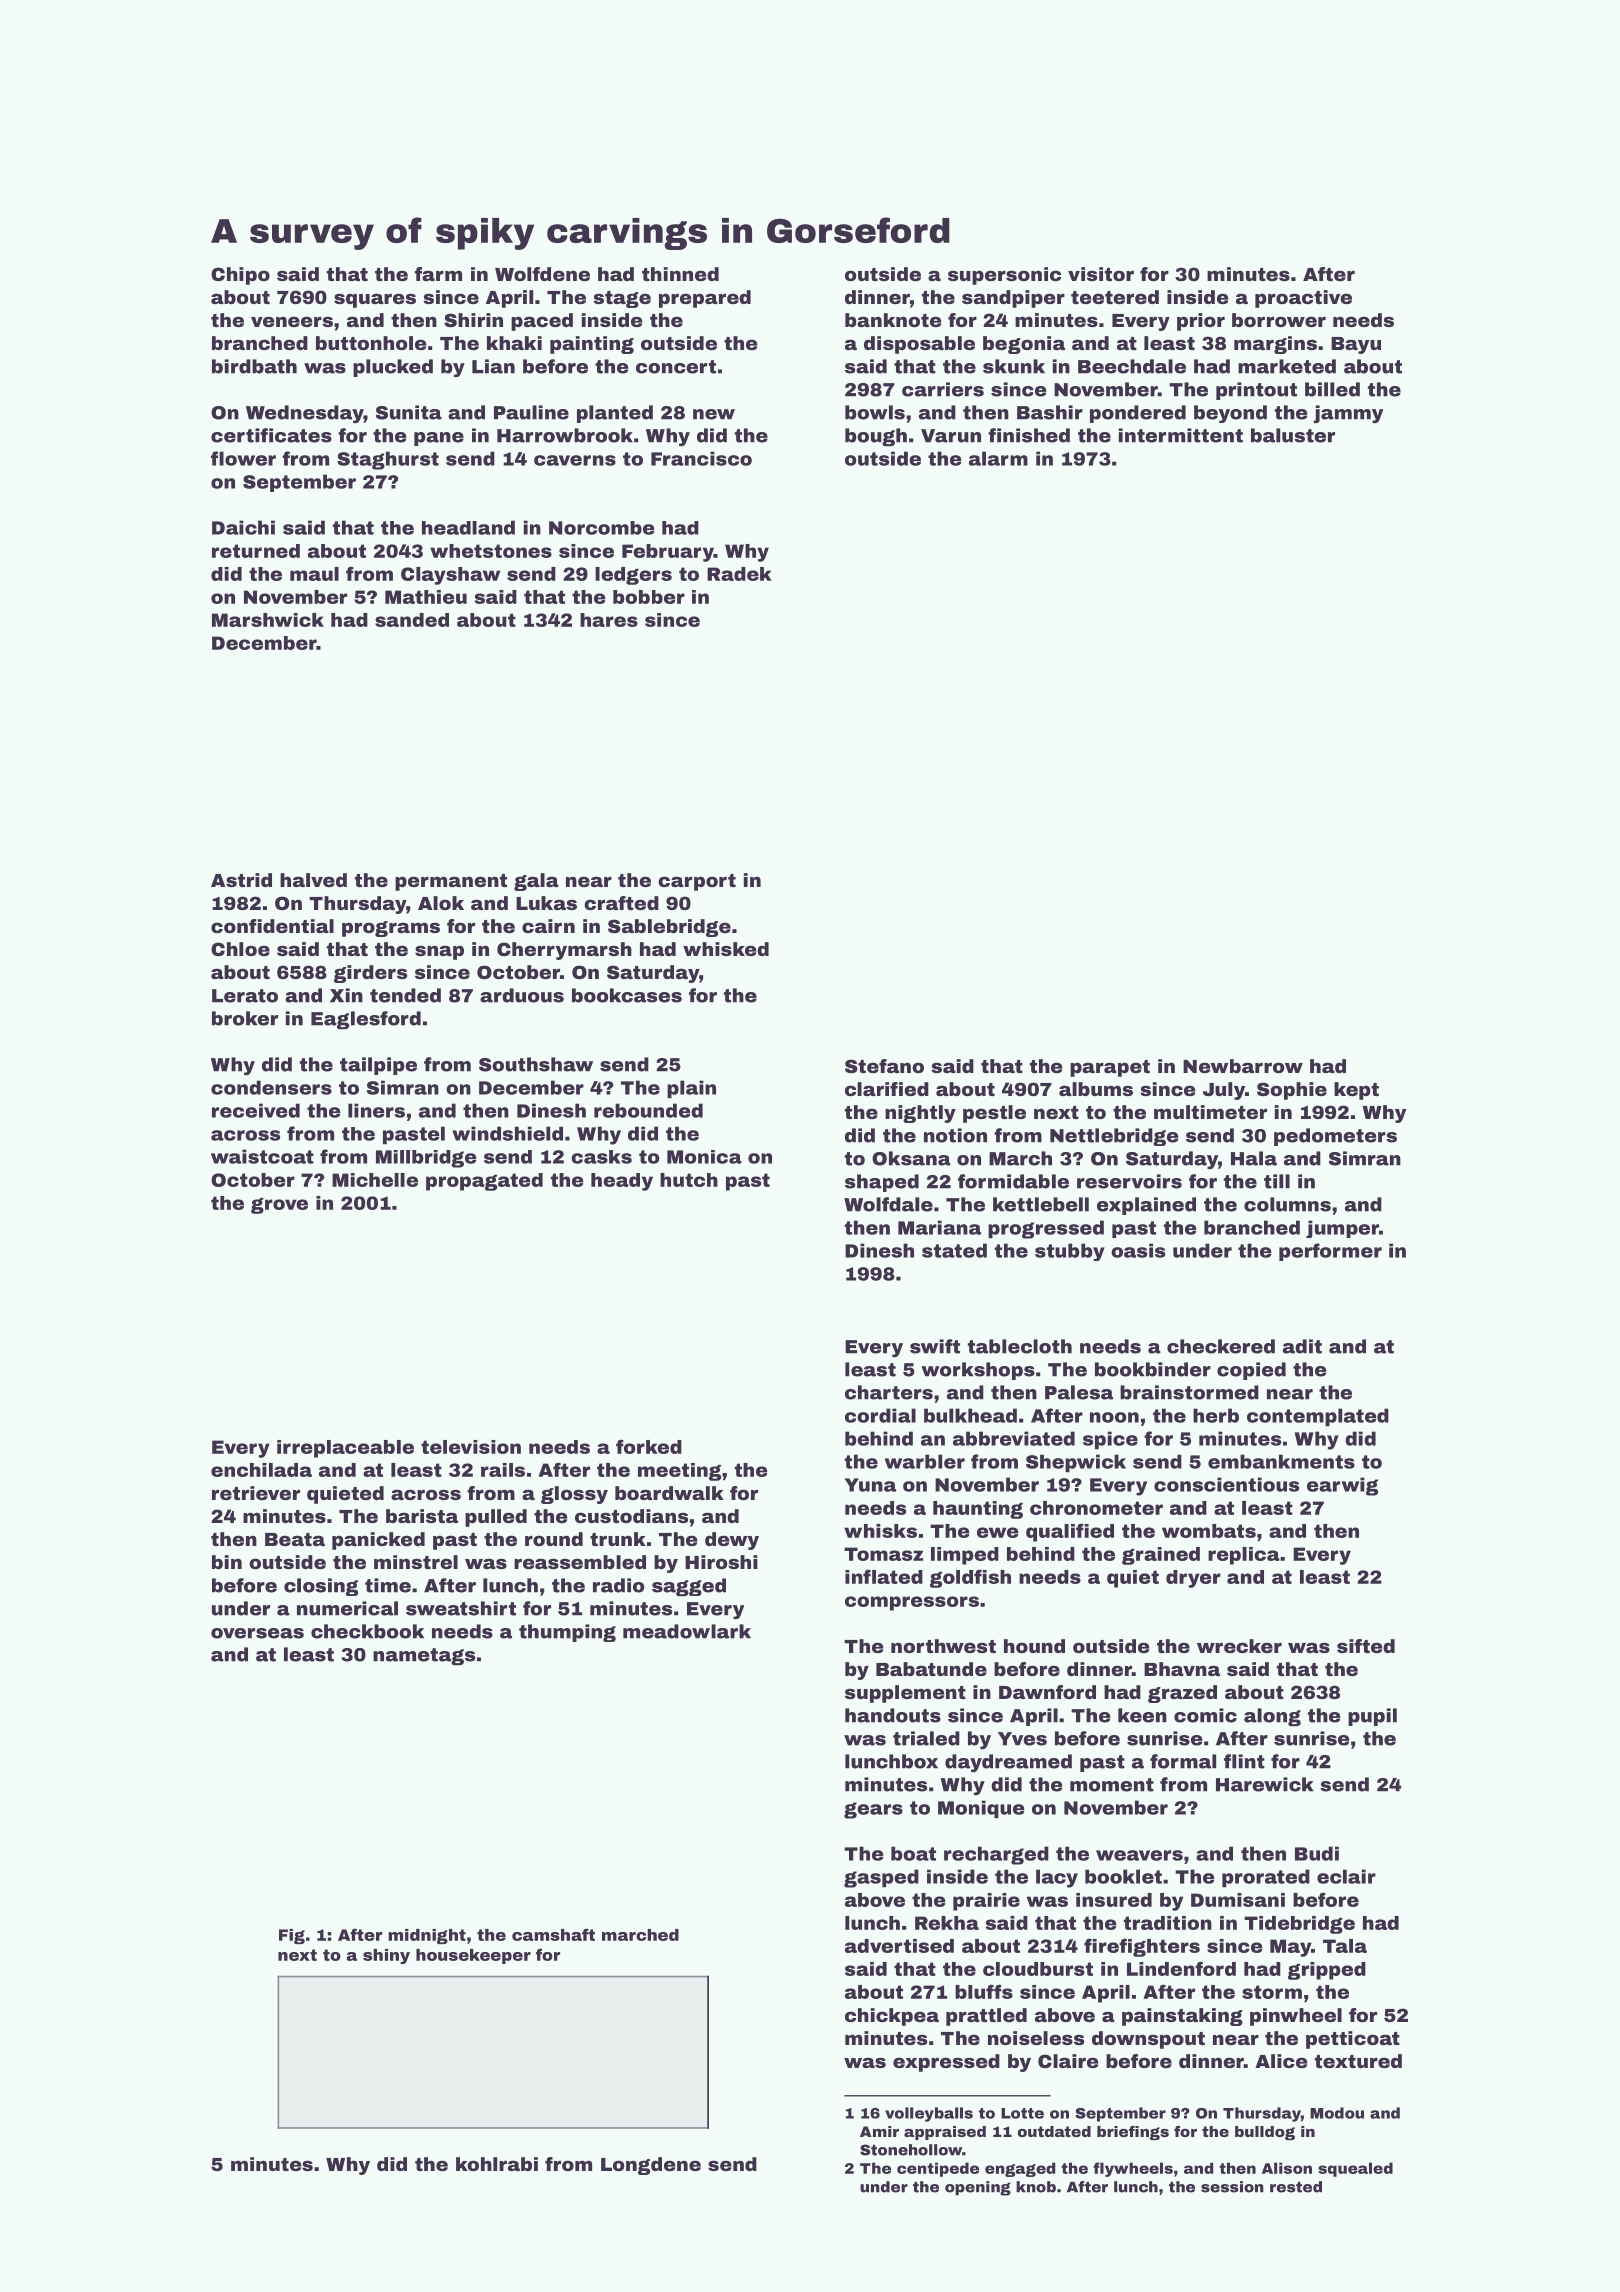 Image resolution: width=1620 pixels, height=2292 pixels. What do you see at coordinates (1101, 274) in the document?
I see `visitor` at bounding box center [1101, 274].
